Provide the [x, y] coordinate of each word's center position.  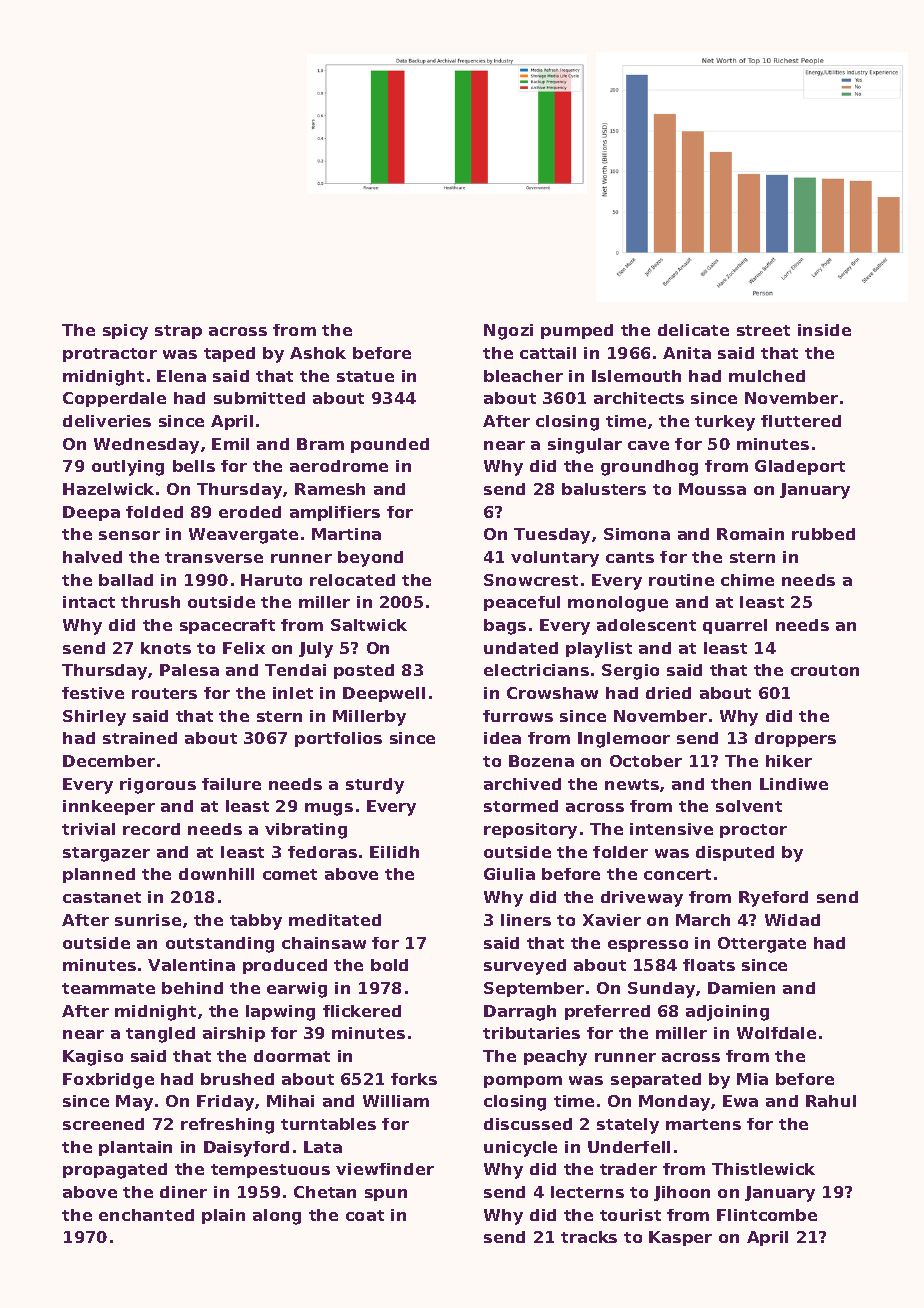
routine [681, 580]
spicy [125, 332]
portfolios [338, 739]
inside [824, 330]
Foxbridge [108, 1081]
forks [414, 1079]
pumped [577, 331]
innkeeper [109, 807]
